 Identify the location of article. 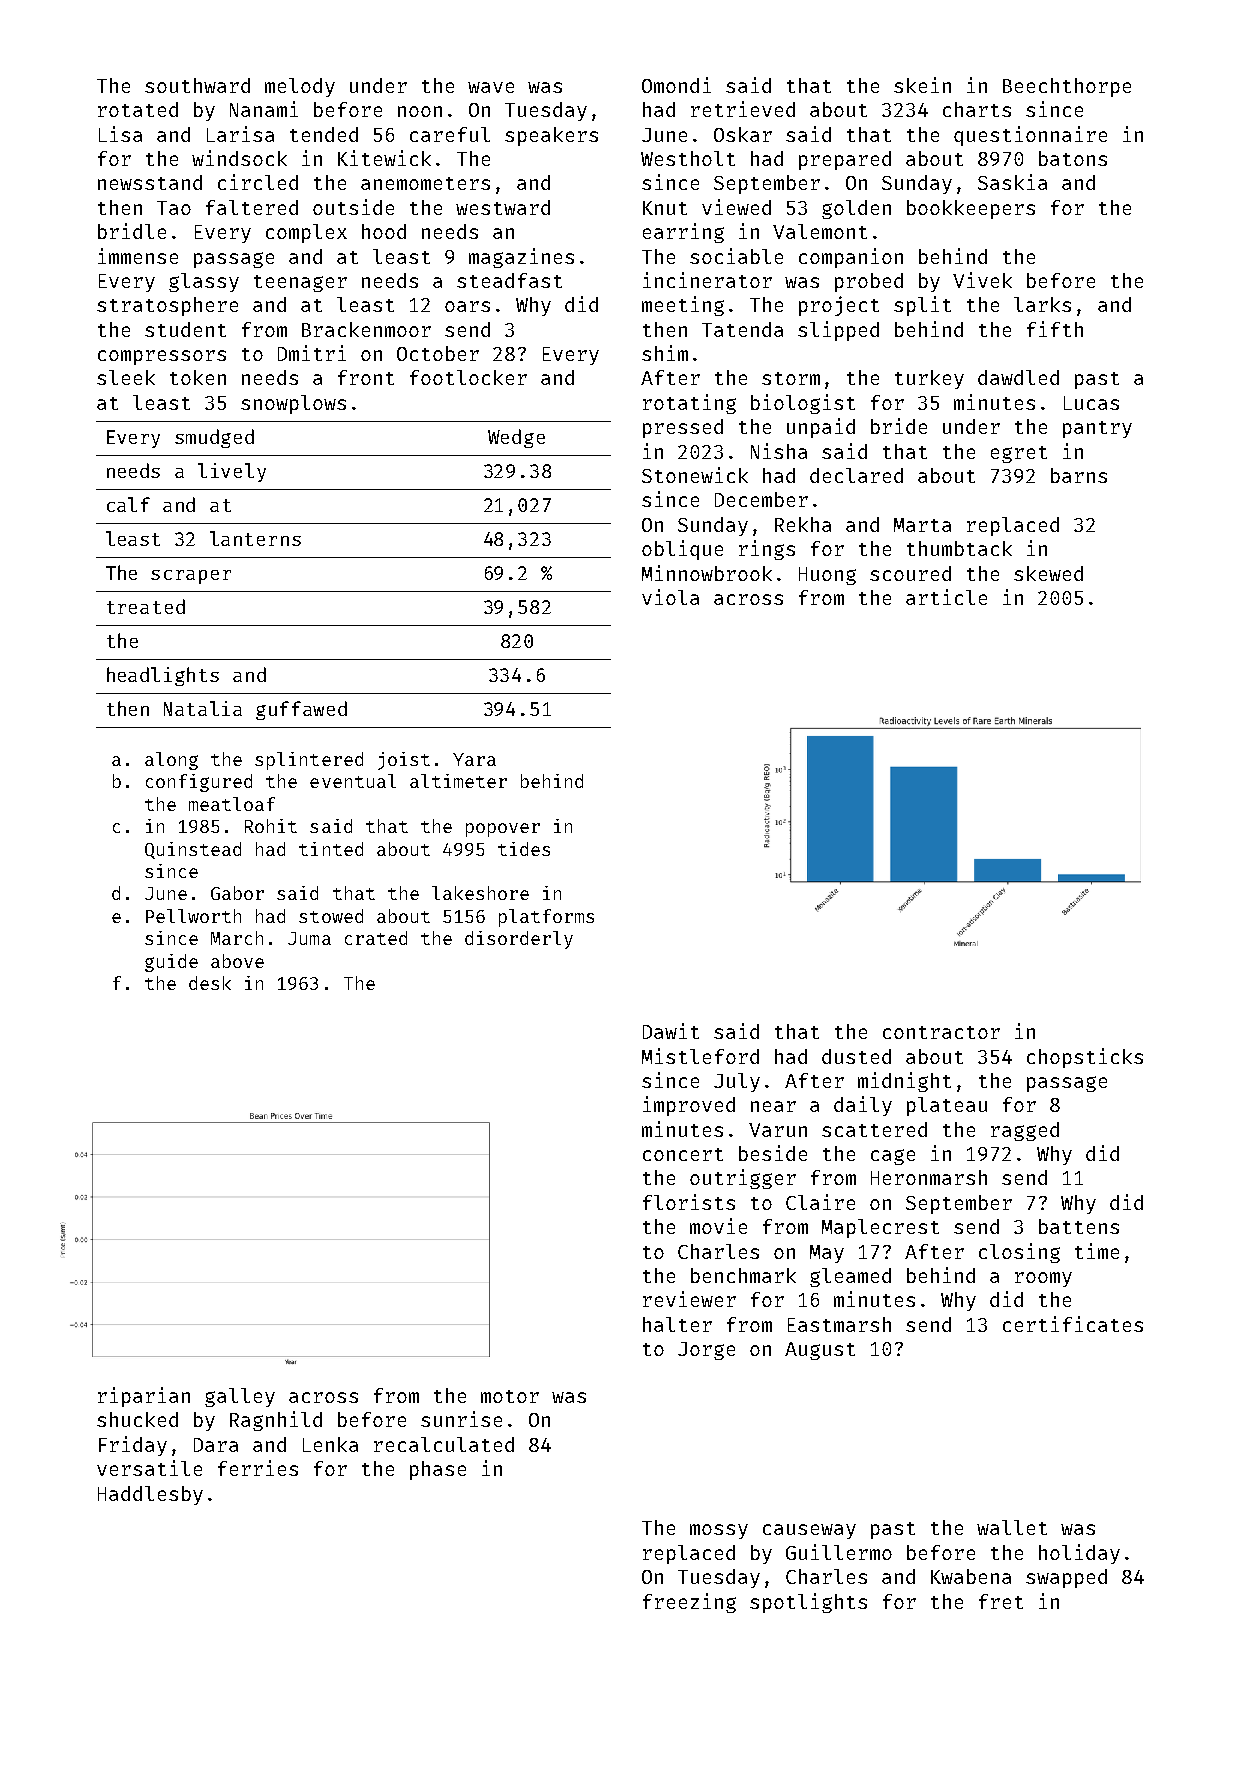
(946, 597).
